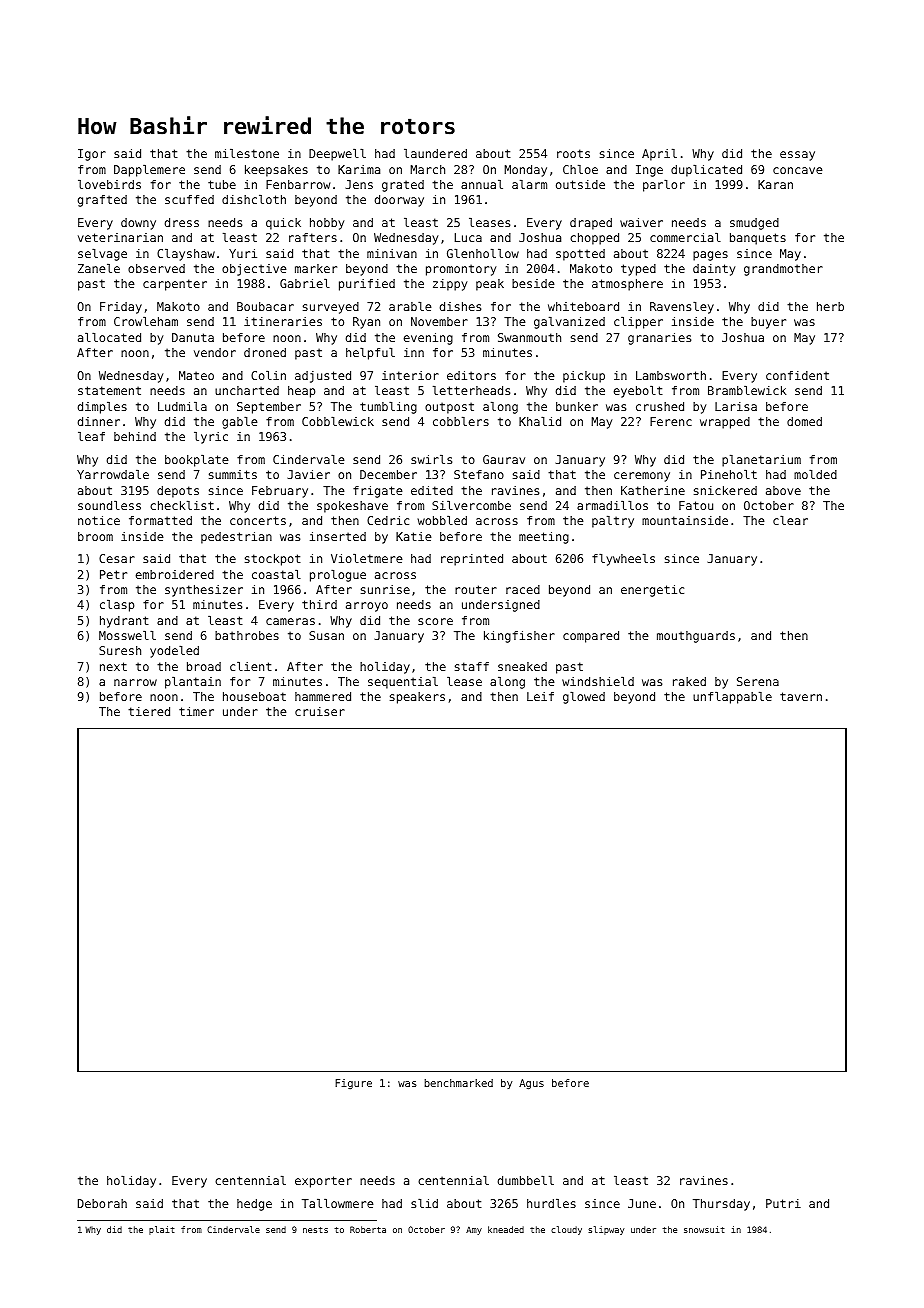 This screenshot has height=1308, width=924. What do you see at coordinates (92, 155) in the screenshot?
I see `Igor` at bounding box center [92, 155].
